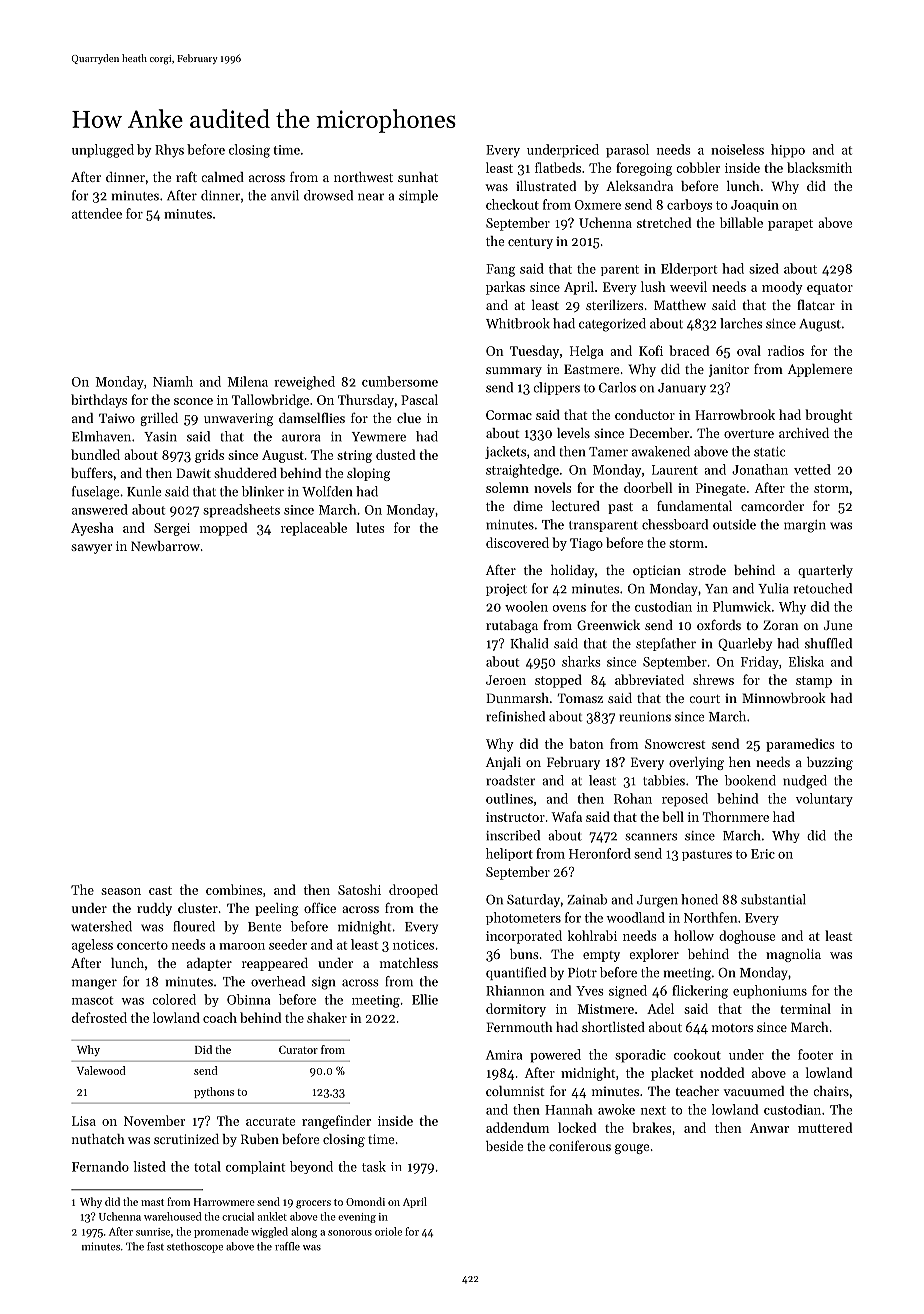 This screenshot has height=1314, width=924. I want to click on fast, so click(155, 1246).
